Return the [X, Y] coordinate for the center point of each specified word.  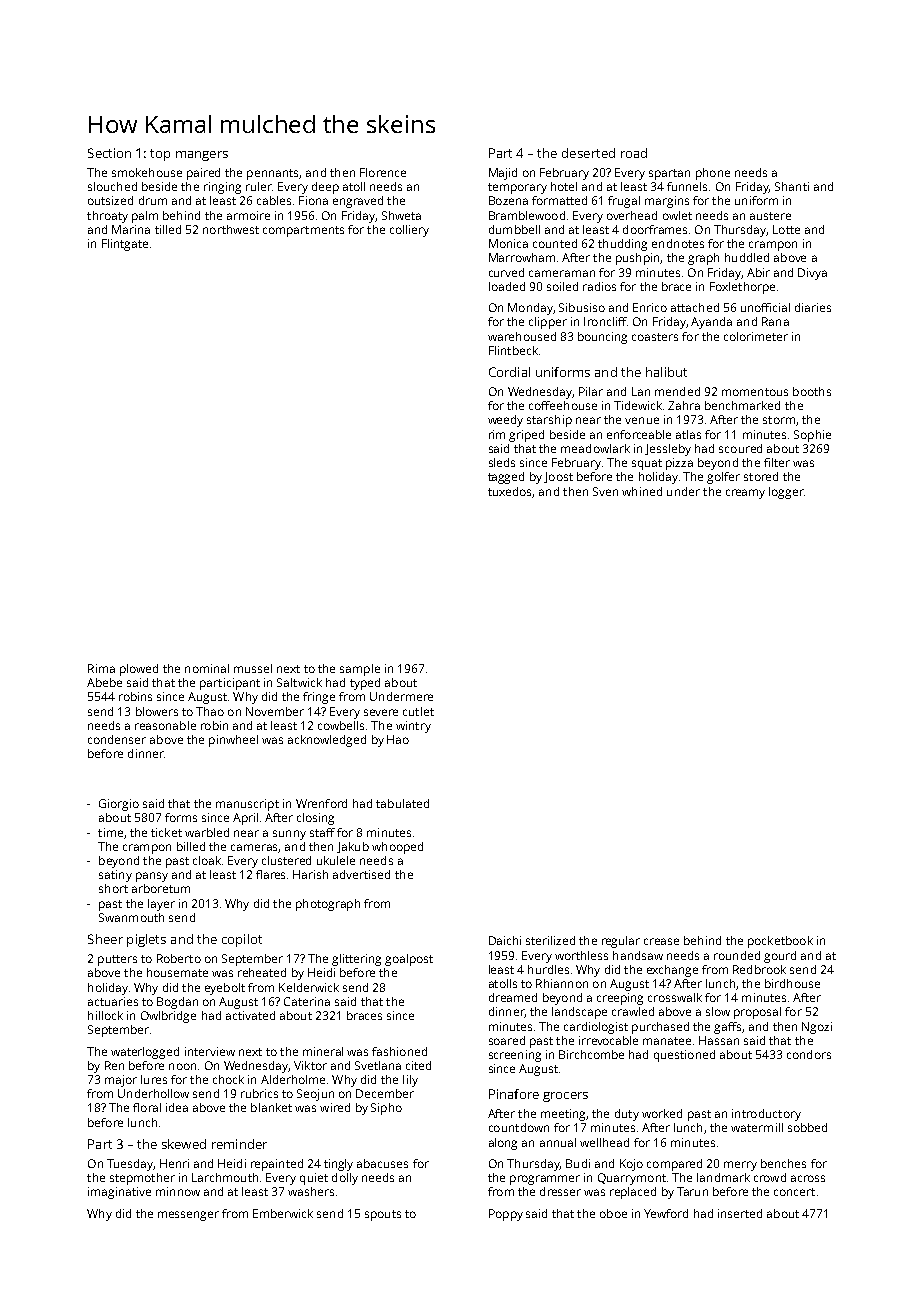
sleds [502, 462]
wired [335, 1107]
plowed [139, 670]
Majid [503, 174]
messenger [188, 1216]
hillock [105, 1015]
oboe [613, 1213]
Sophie [812, 436]
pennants [272, 174]
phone [713, 174]
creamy [745, 494]
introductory [766, 1115]
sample [360, 670]
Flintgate [125, 245]
